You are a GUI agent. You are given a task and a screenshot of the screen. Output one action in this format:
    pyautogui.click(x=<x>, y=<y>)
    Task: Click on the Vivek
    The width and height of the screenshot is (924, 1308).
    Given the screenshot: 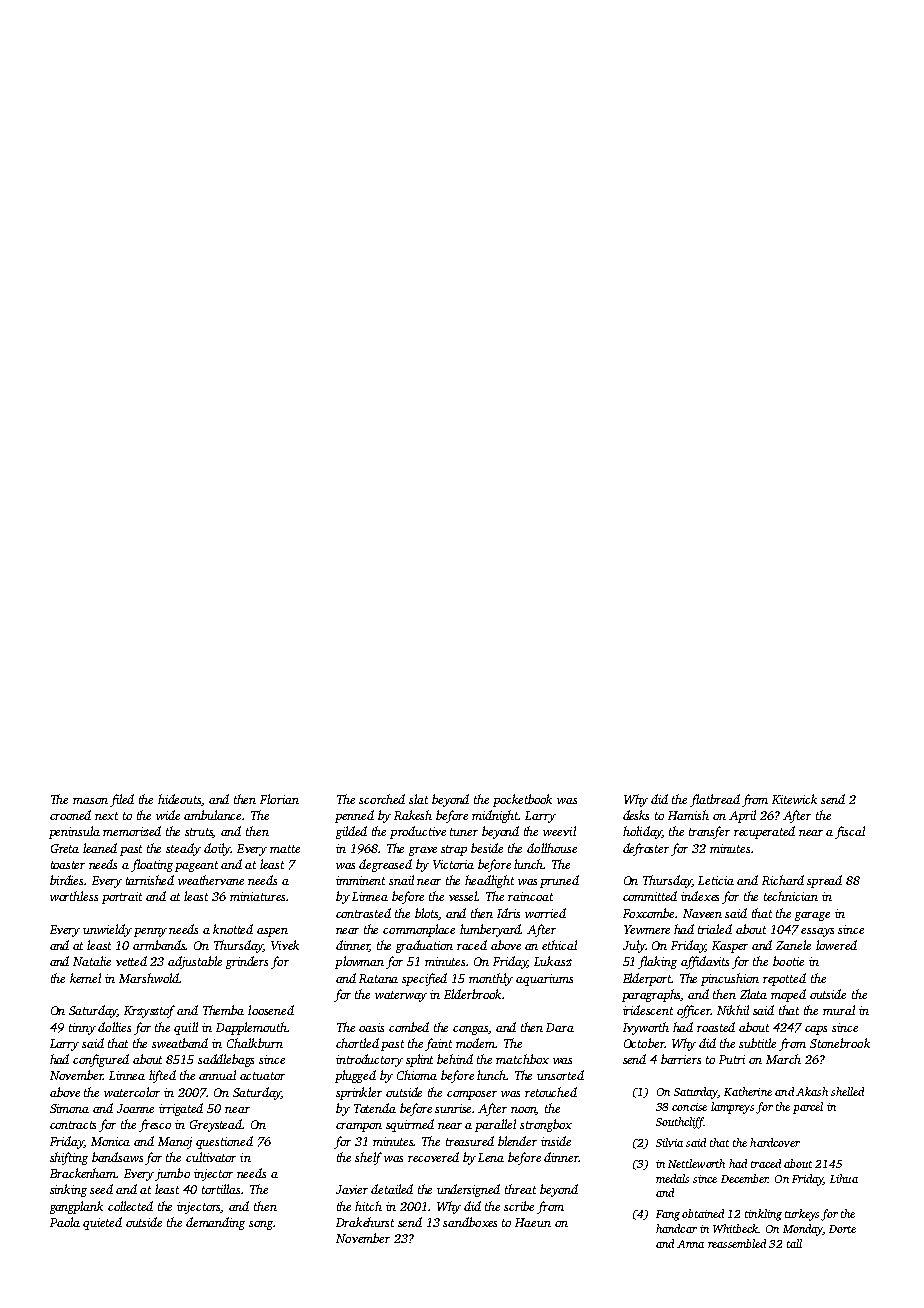 What is the action you would take?
    pyautogui.click(x=285, y=945)
